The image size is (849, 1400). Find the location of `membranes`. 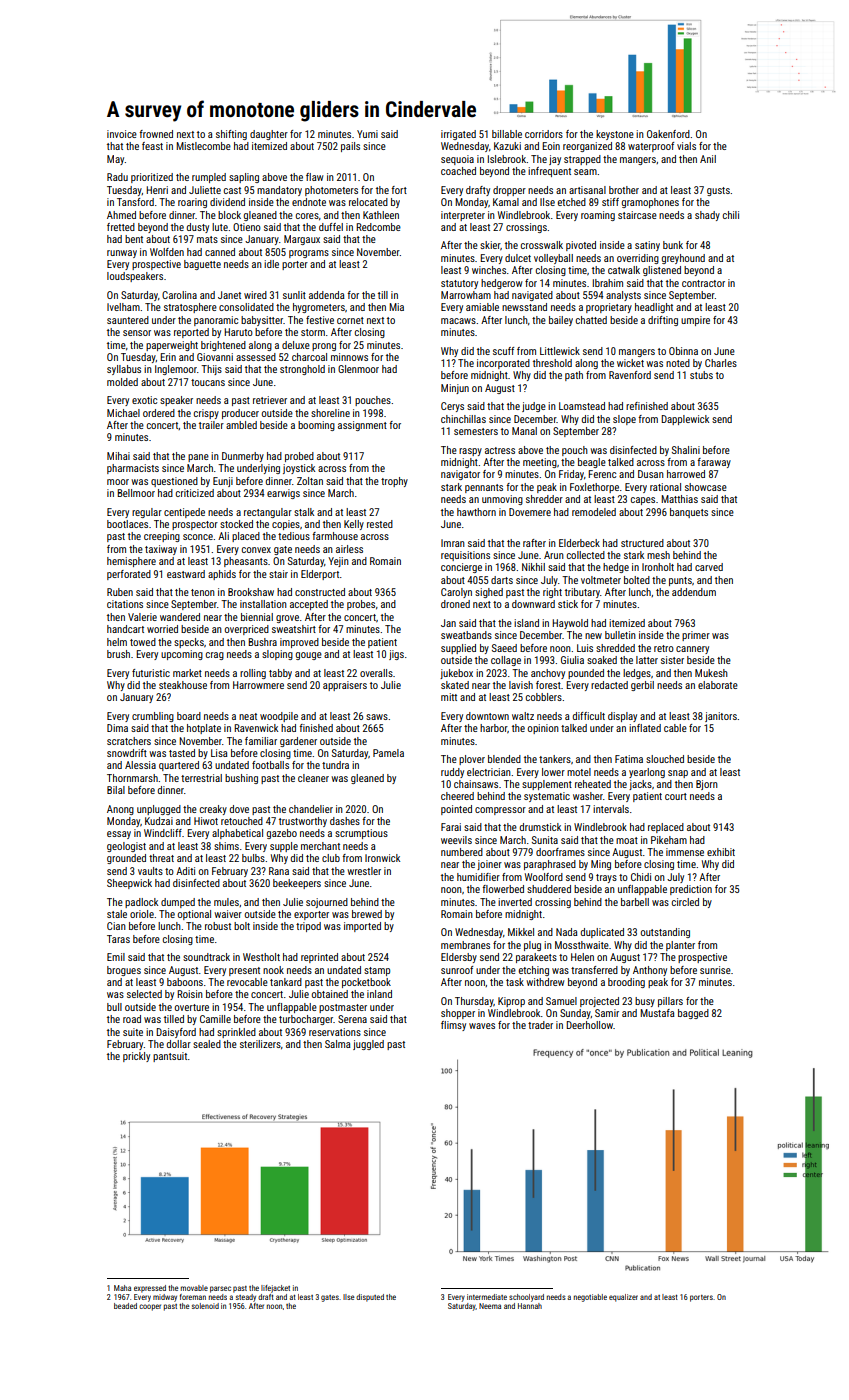

membranes is located at coordinates (465, 945).
